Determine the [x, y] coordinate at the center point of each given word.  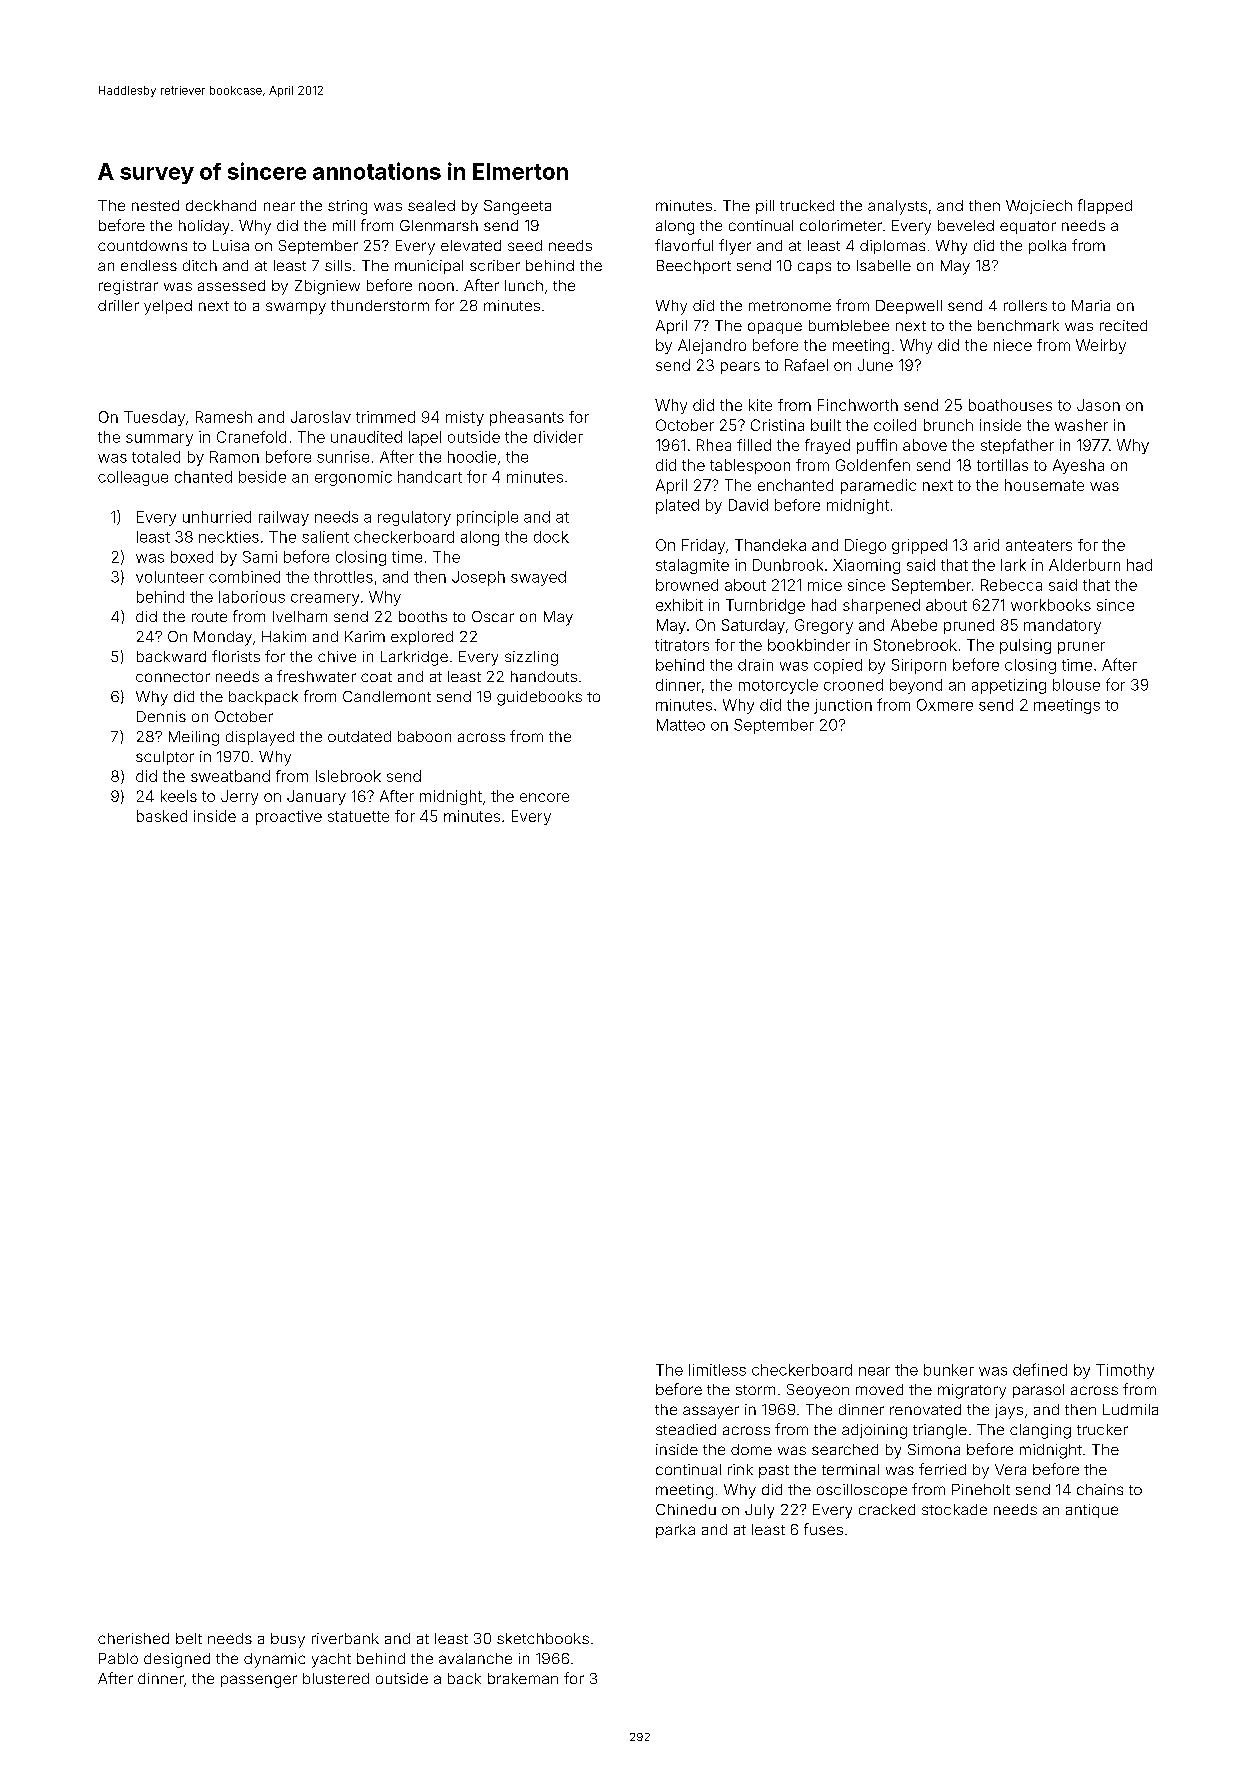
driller [118, 305]
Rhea [714, 445]
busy [288, 1640]
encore [544, 797]
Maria [1091, 305]
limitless [717, 1370]
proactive [289, 817]
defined [1040, 1369]
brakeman [523, 1678]
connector [173, 677]
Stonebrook [915, 645]
